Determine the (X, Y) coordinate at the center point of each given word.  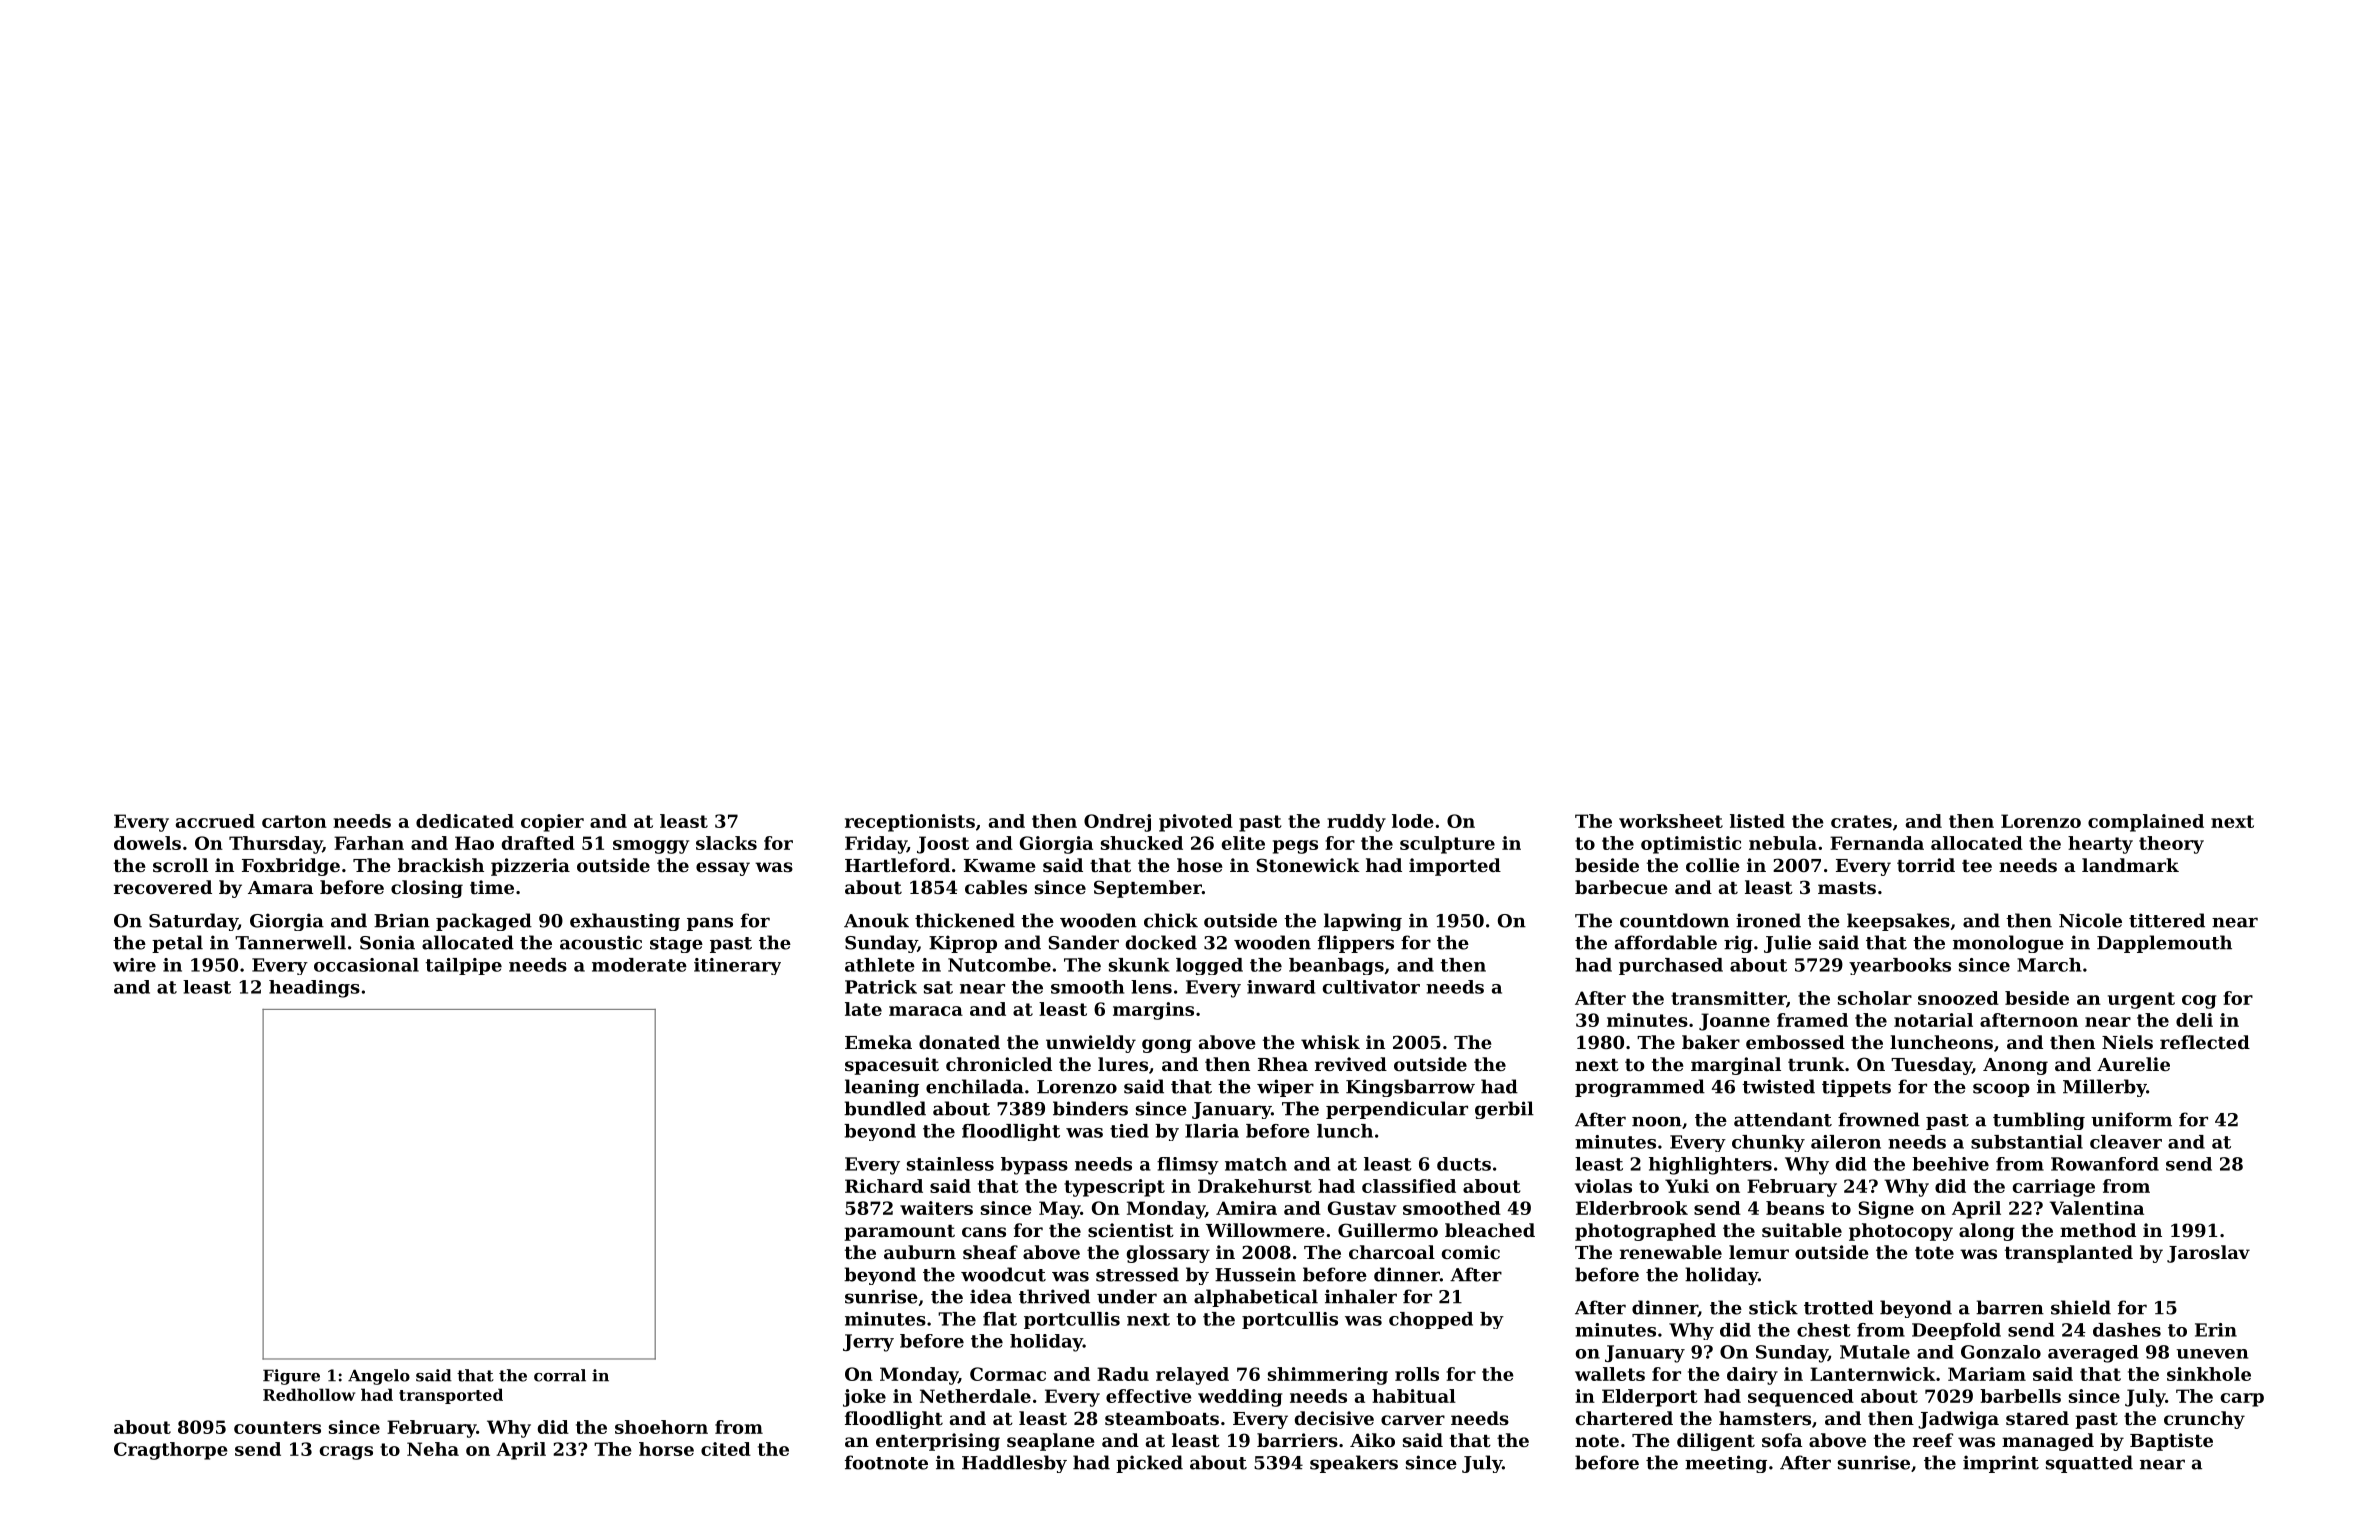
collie (1713, 865)
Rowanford (2105, 1164)
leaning (882, 1088)
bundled (885, 1108)
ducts (1464, 1164)
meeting (1726, 1464)
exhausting (625, 922)
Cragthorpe (171, 1451)
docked (1161, 942)
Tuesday (1931, 1066)
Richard (884, 1186)
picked (1149, 1464)
